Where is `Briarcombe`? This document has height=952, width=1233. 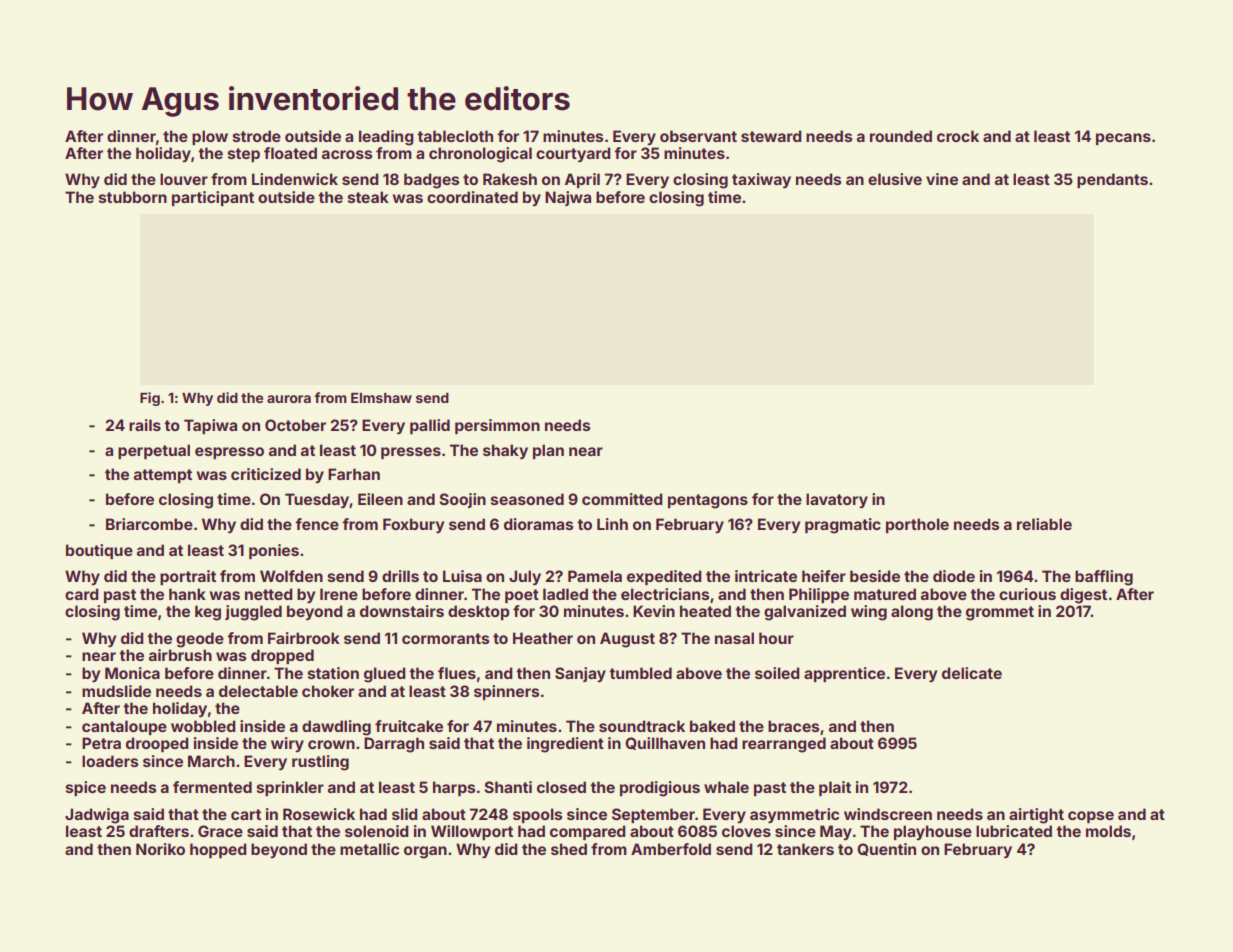 Briarcombe is located at coordinates (149, 524).
